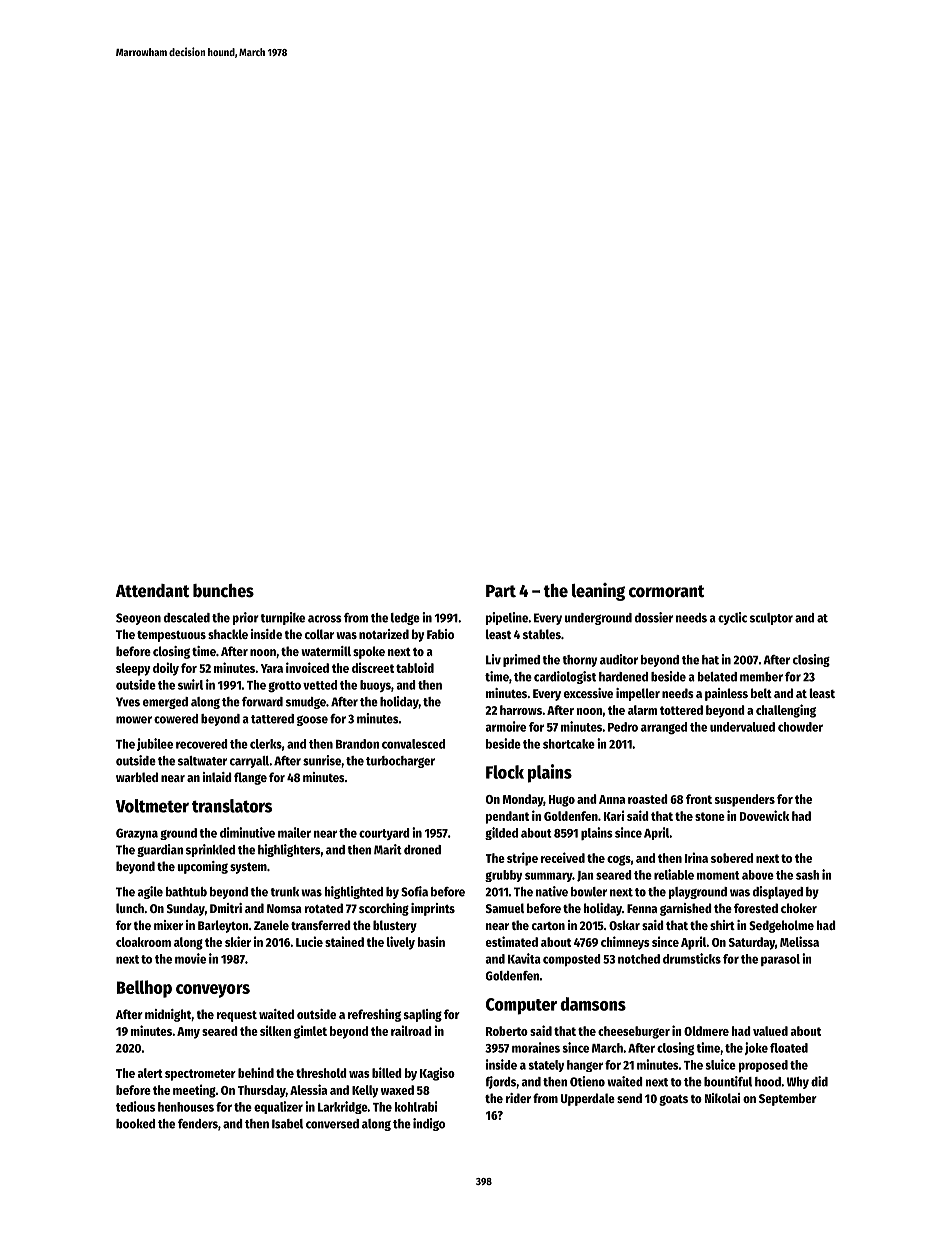 This image has width=952, height=1233. Describe the element at coordinates (598, 592) in the image. I see `leaning` at that location.
